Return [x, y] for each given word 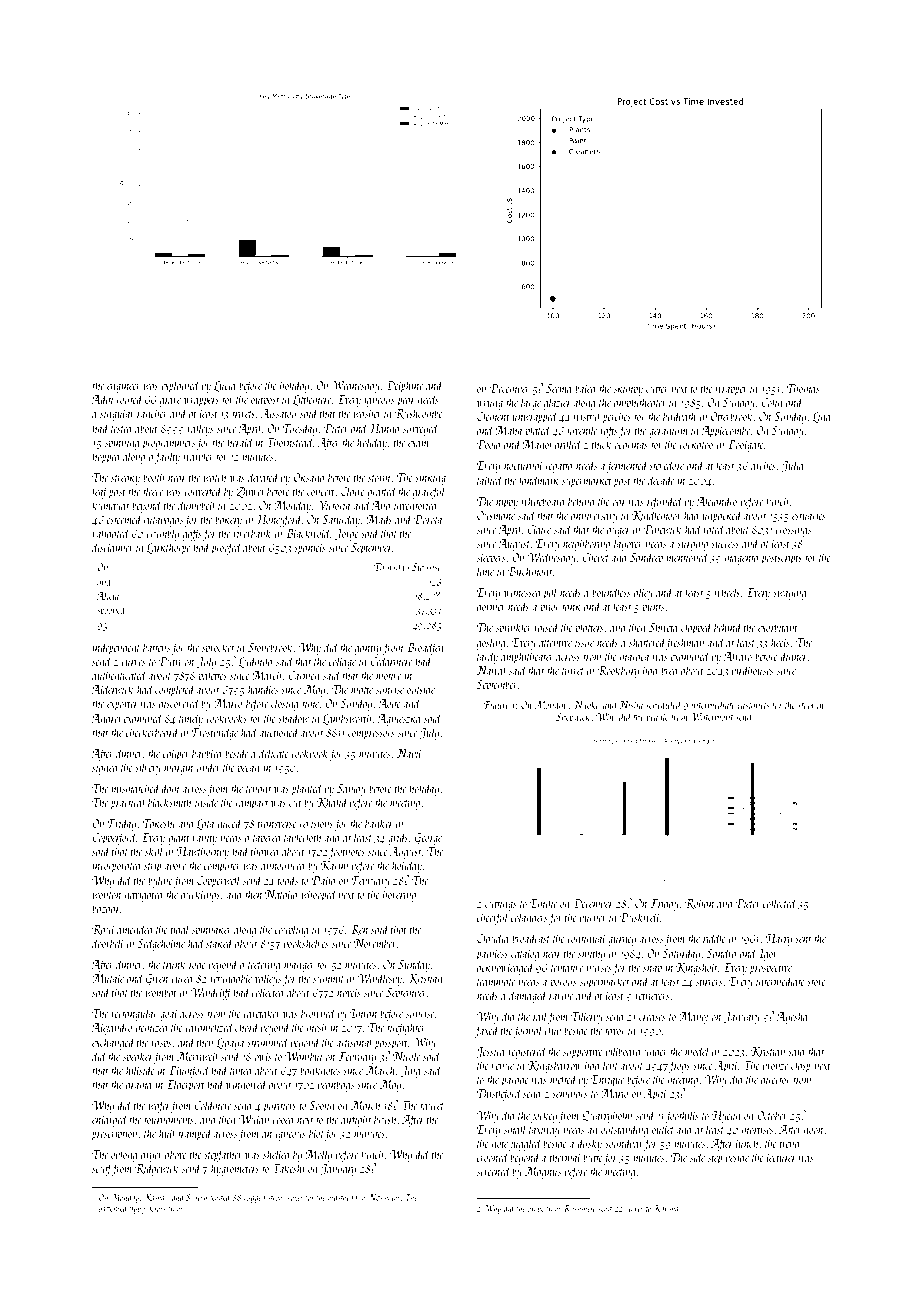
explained [180, 386]
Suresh [196, 1197]
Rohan [699, 903]
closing [285, 704]
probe [535, 1209]
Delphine [404, 386]
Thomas [803, 388]
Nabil [409, 753]
